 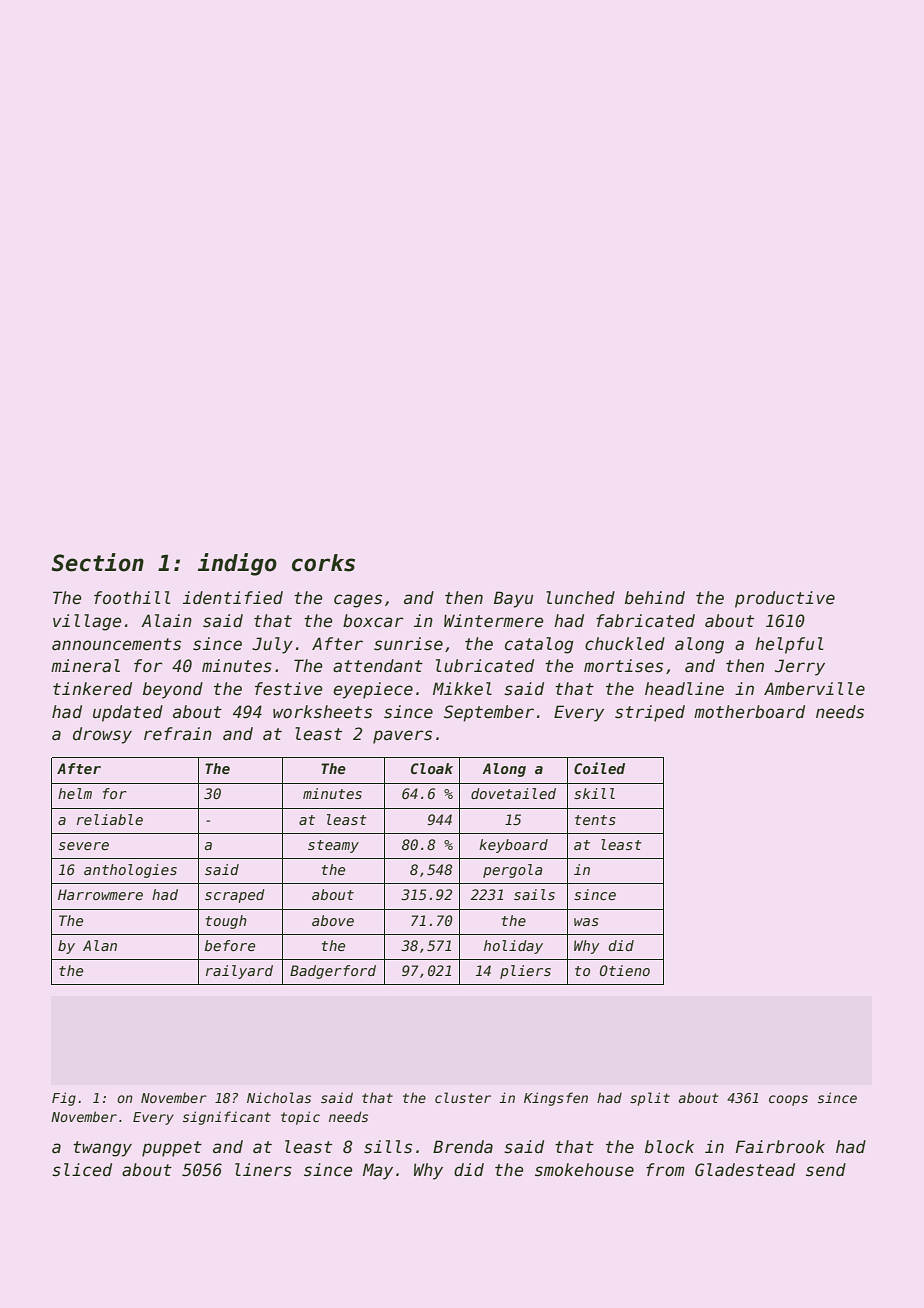 I want to click on Fairbrook, so click(x=780, y=1147).
